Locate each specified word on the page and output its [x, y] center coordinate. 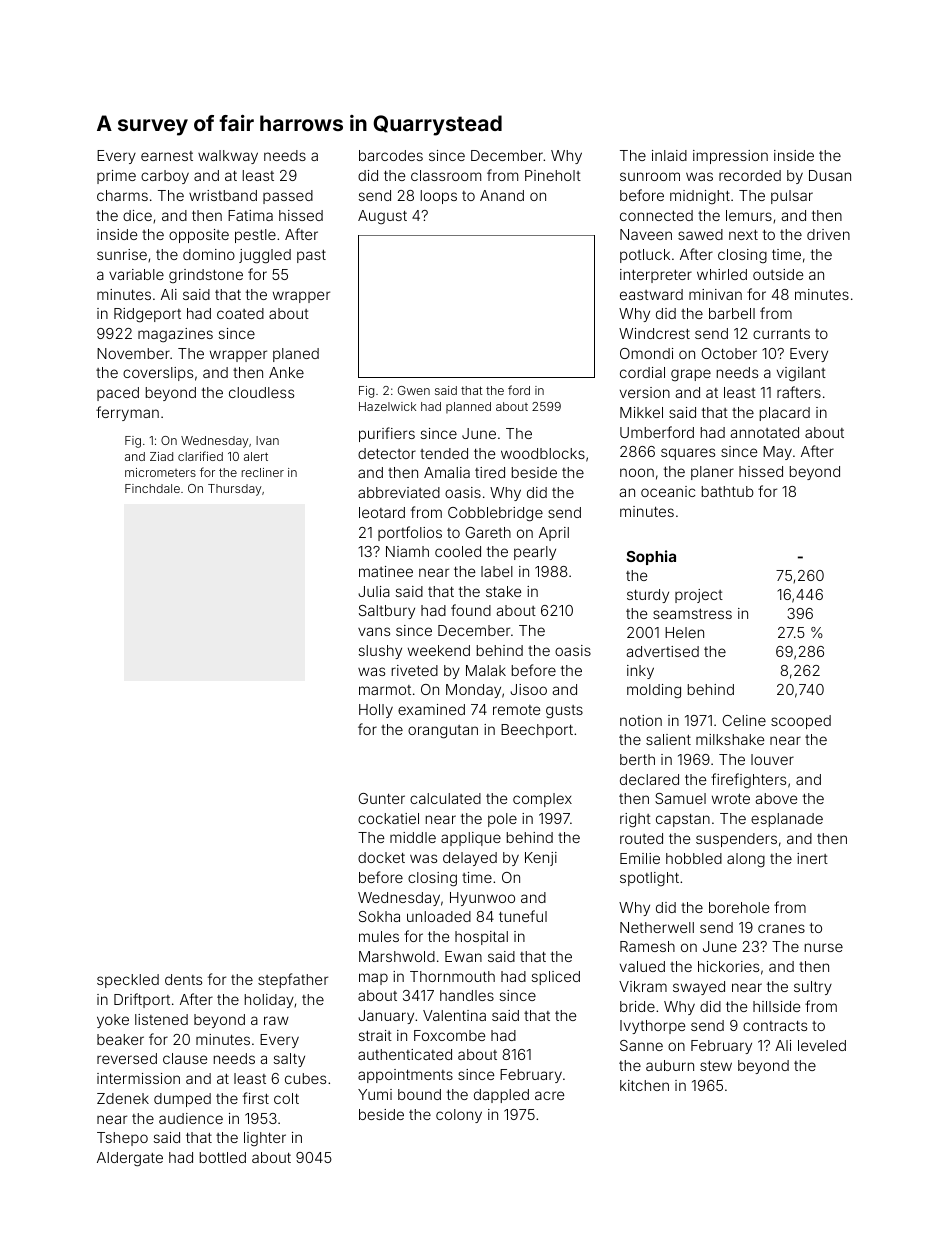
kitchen [644, 1085]
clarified [200, 456]
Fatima [250, 215]
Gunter [381, 798]
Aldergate [130, 1159]
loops [439, 197]
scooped [801, 722]
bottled [223, 1157]
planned [468, 408]
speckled [128, 981]
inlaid [669, 155]
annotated [764, 432]
